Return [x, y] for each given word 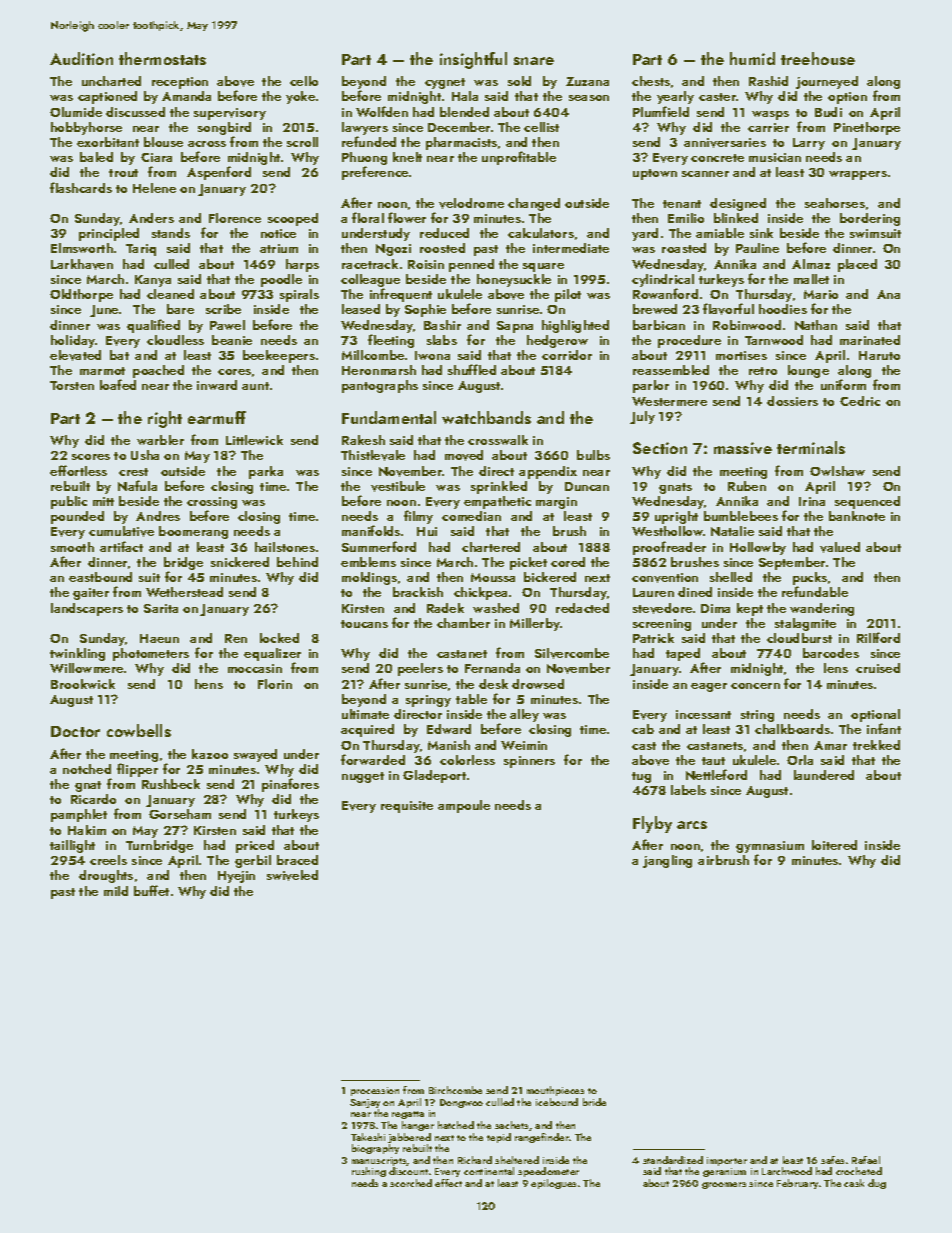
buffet [151, 890]
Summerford [379, 546]
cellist [541, 127]
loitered [834, 845]
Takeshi [368, 1137]
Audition [81, 58]
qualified [153, 326]
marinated [870, 340]
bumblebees [741, 516]
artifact [121, 546]
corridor [567, 355]
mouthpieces [555, 1091]
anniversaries [725, 143]
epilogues [553, 1184]
